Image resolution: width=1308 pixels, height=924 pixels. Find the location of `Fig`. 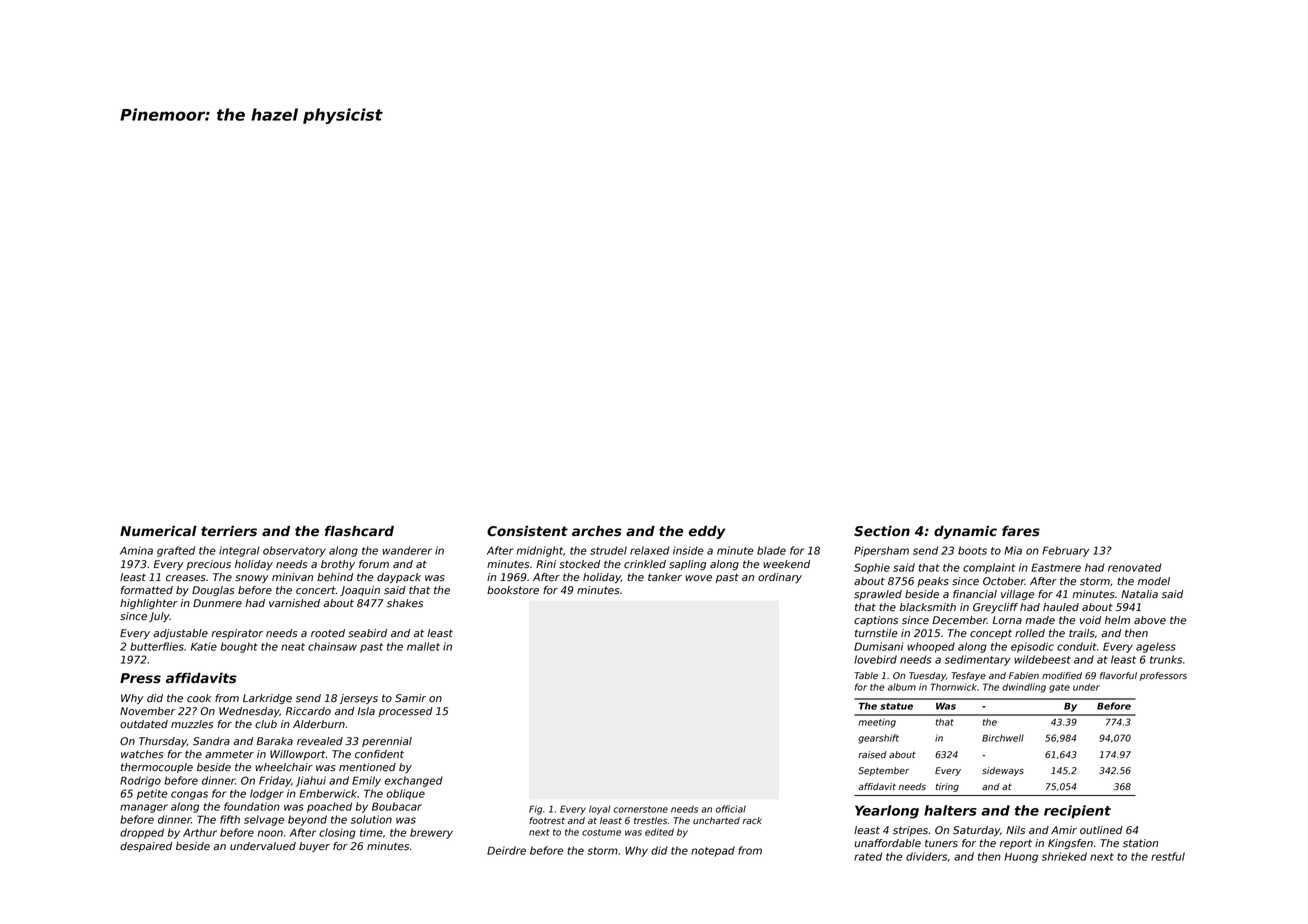

Fig is located at coordinates (535, 810).
